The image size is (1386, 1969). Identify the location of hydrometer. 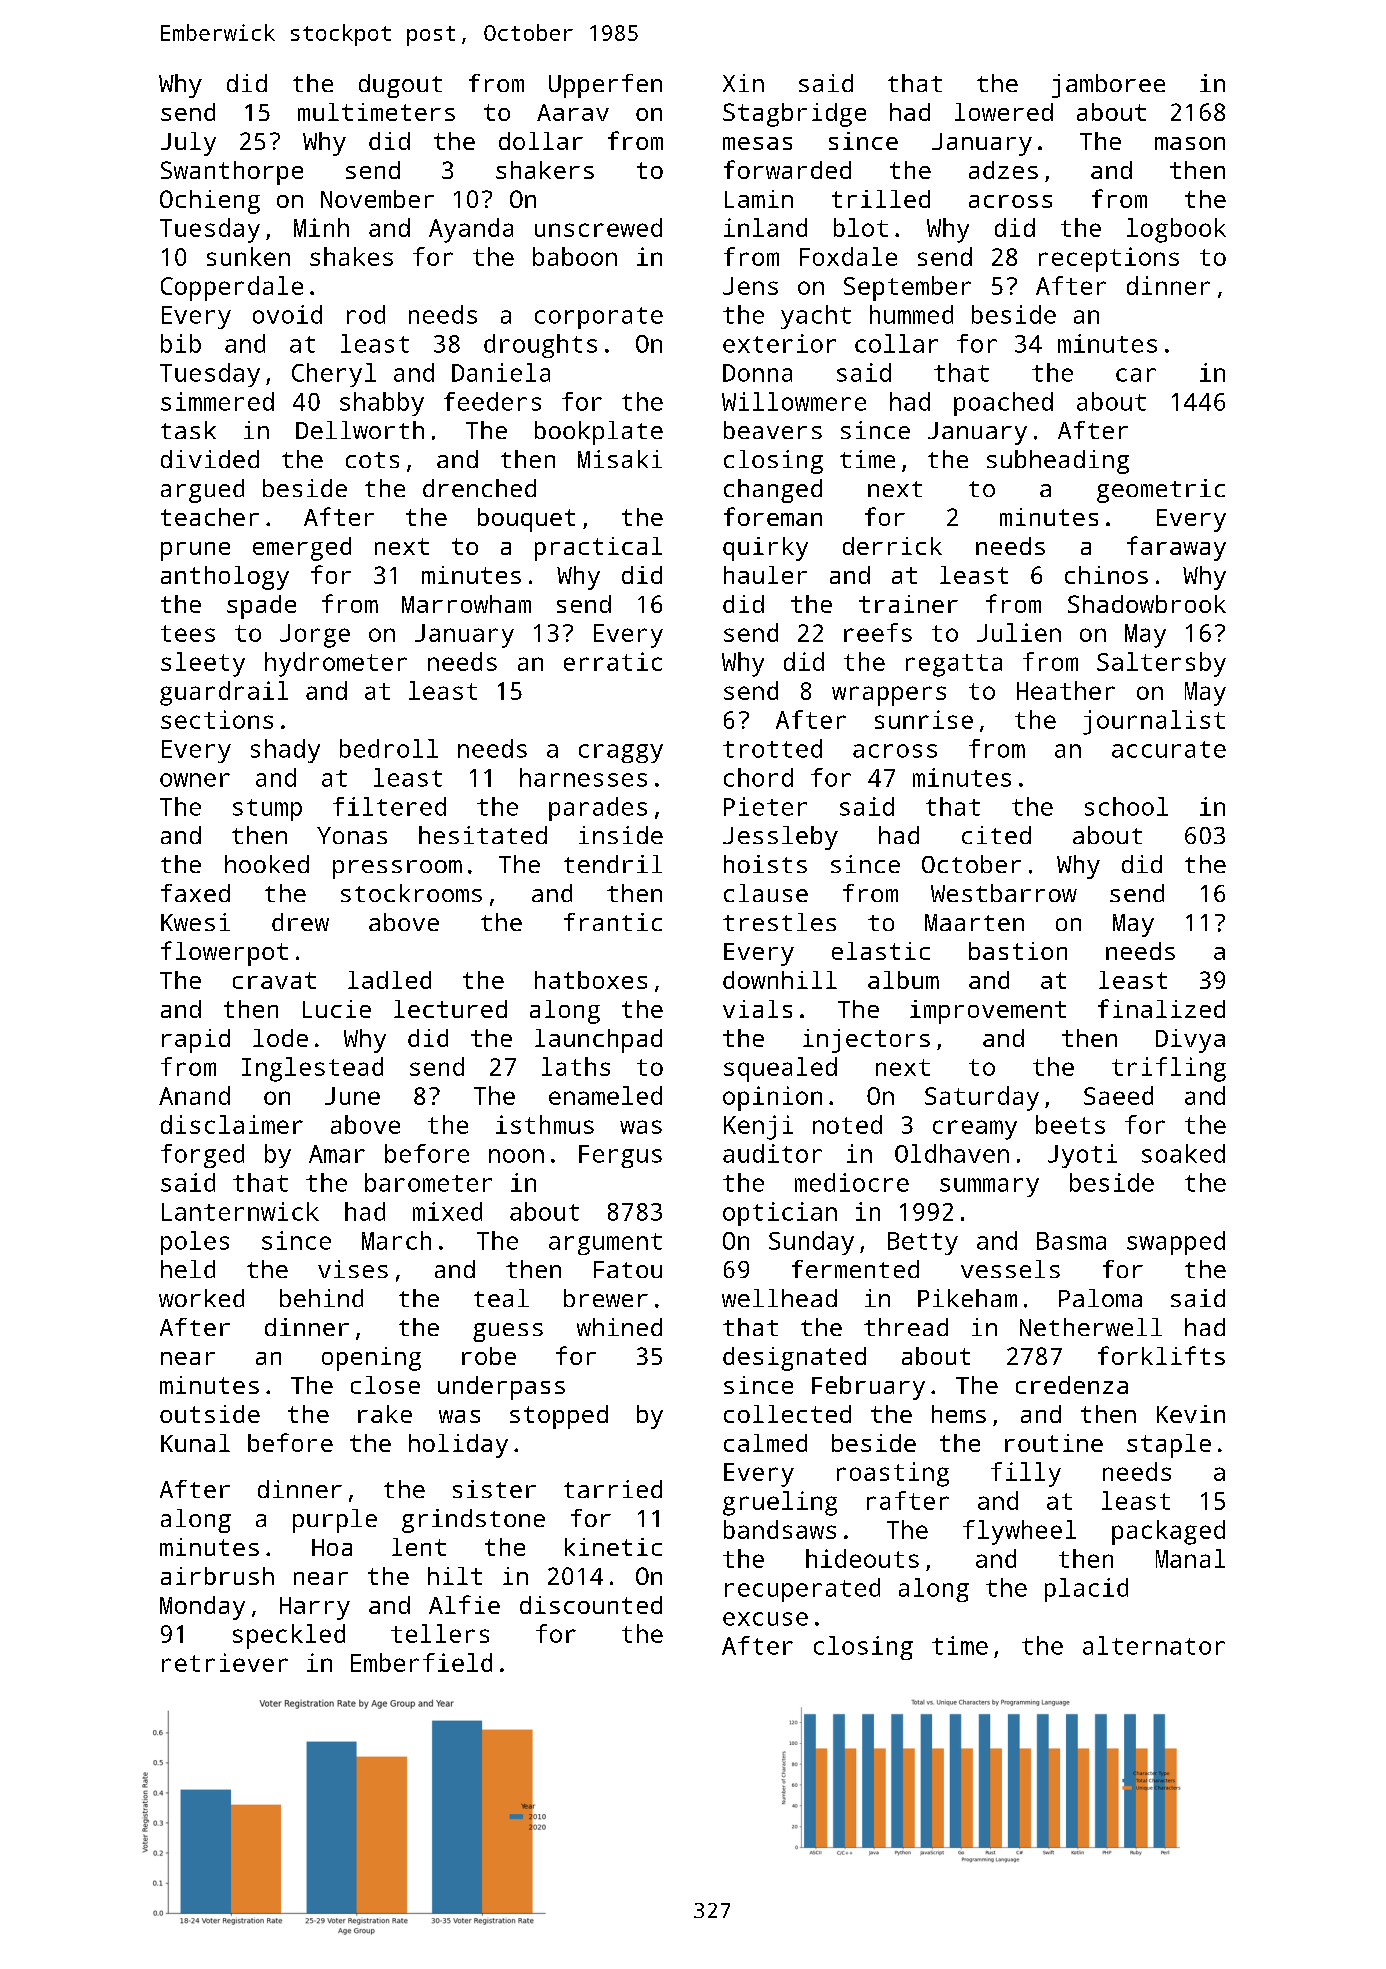
(336, 664).
